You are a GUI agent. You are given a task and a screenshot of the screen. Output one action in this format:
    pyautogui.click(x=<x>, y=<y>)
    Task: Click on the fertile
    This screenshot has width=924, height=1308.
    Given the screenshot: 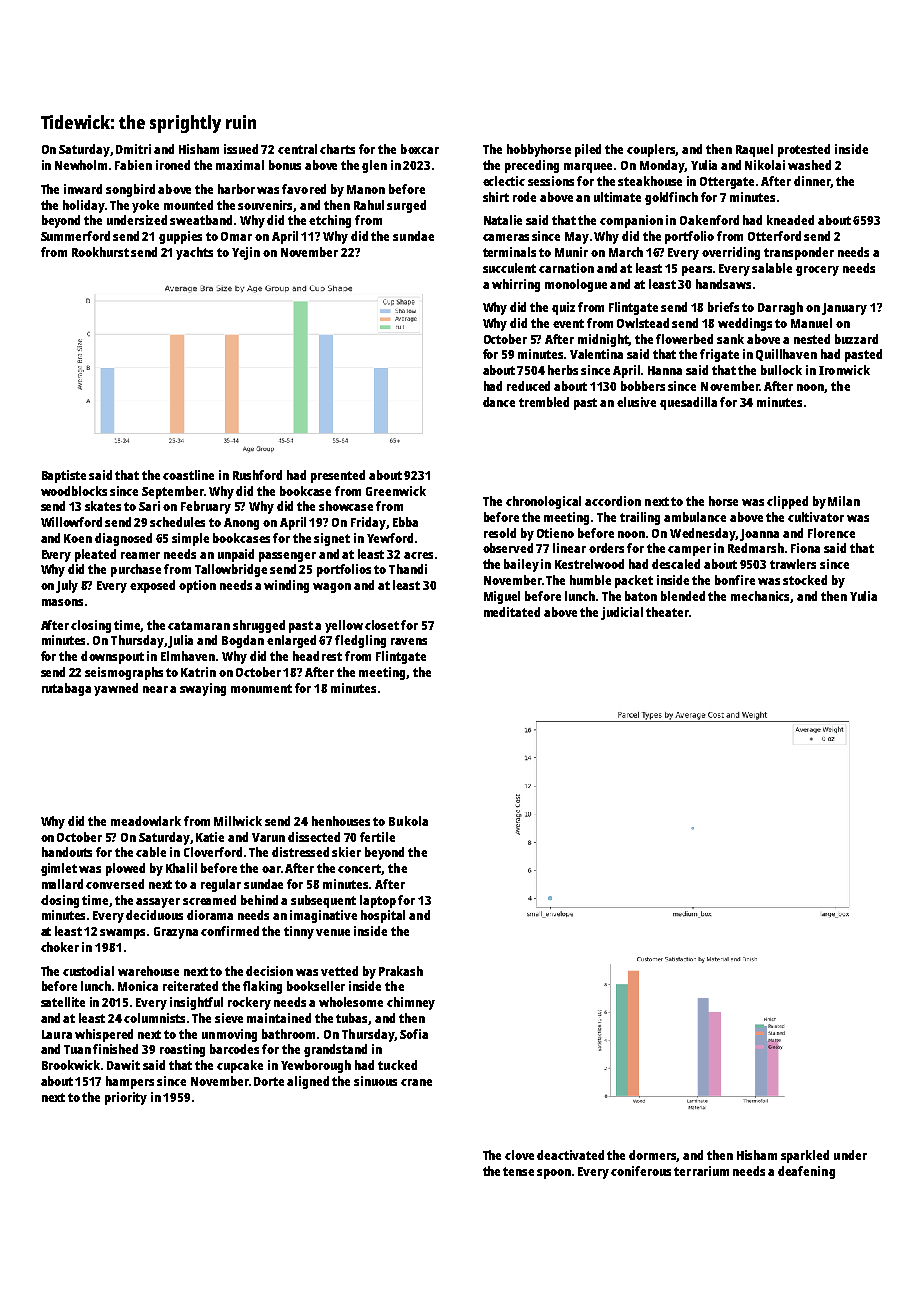 What is the action you would take?
    pyautogui.click(x=377, y=837)
